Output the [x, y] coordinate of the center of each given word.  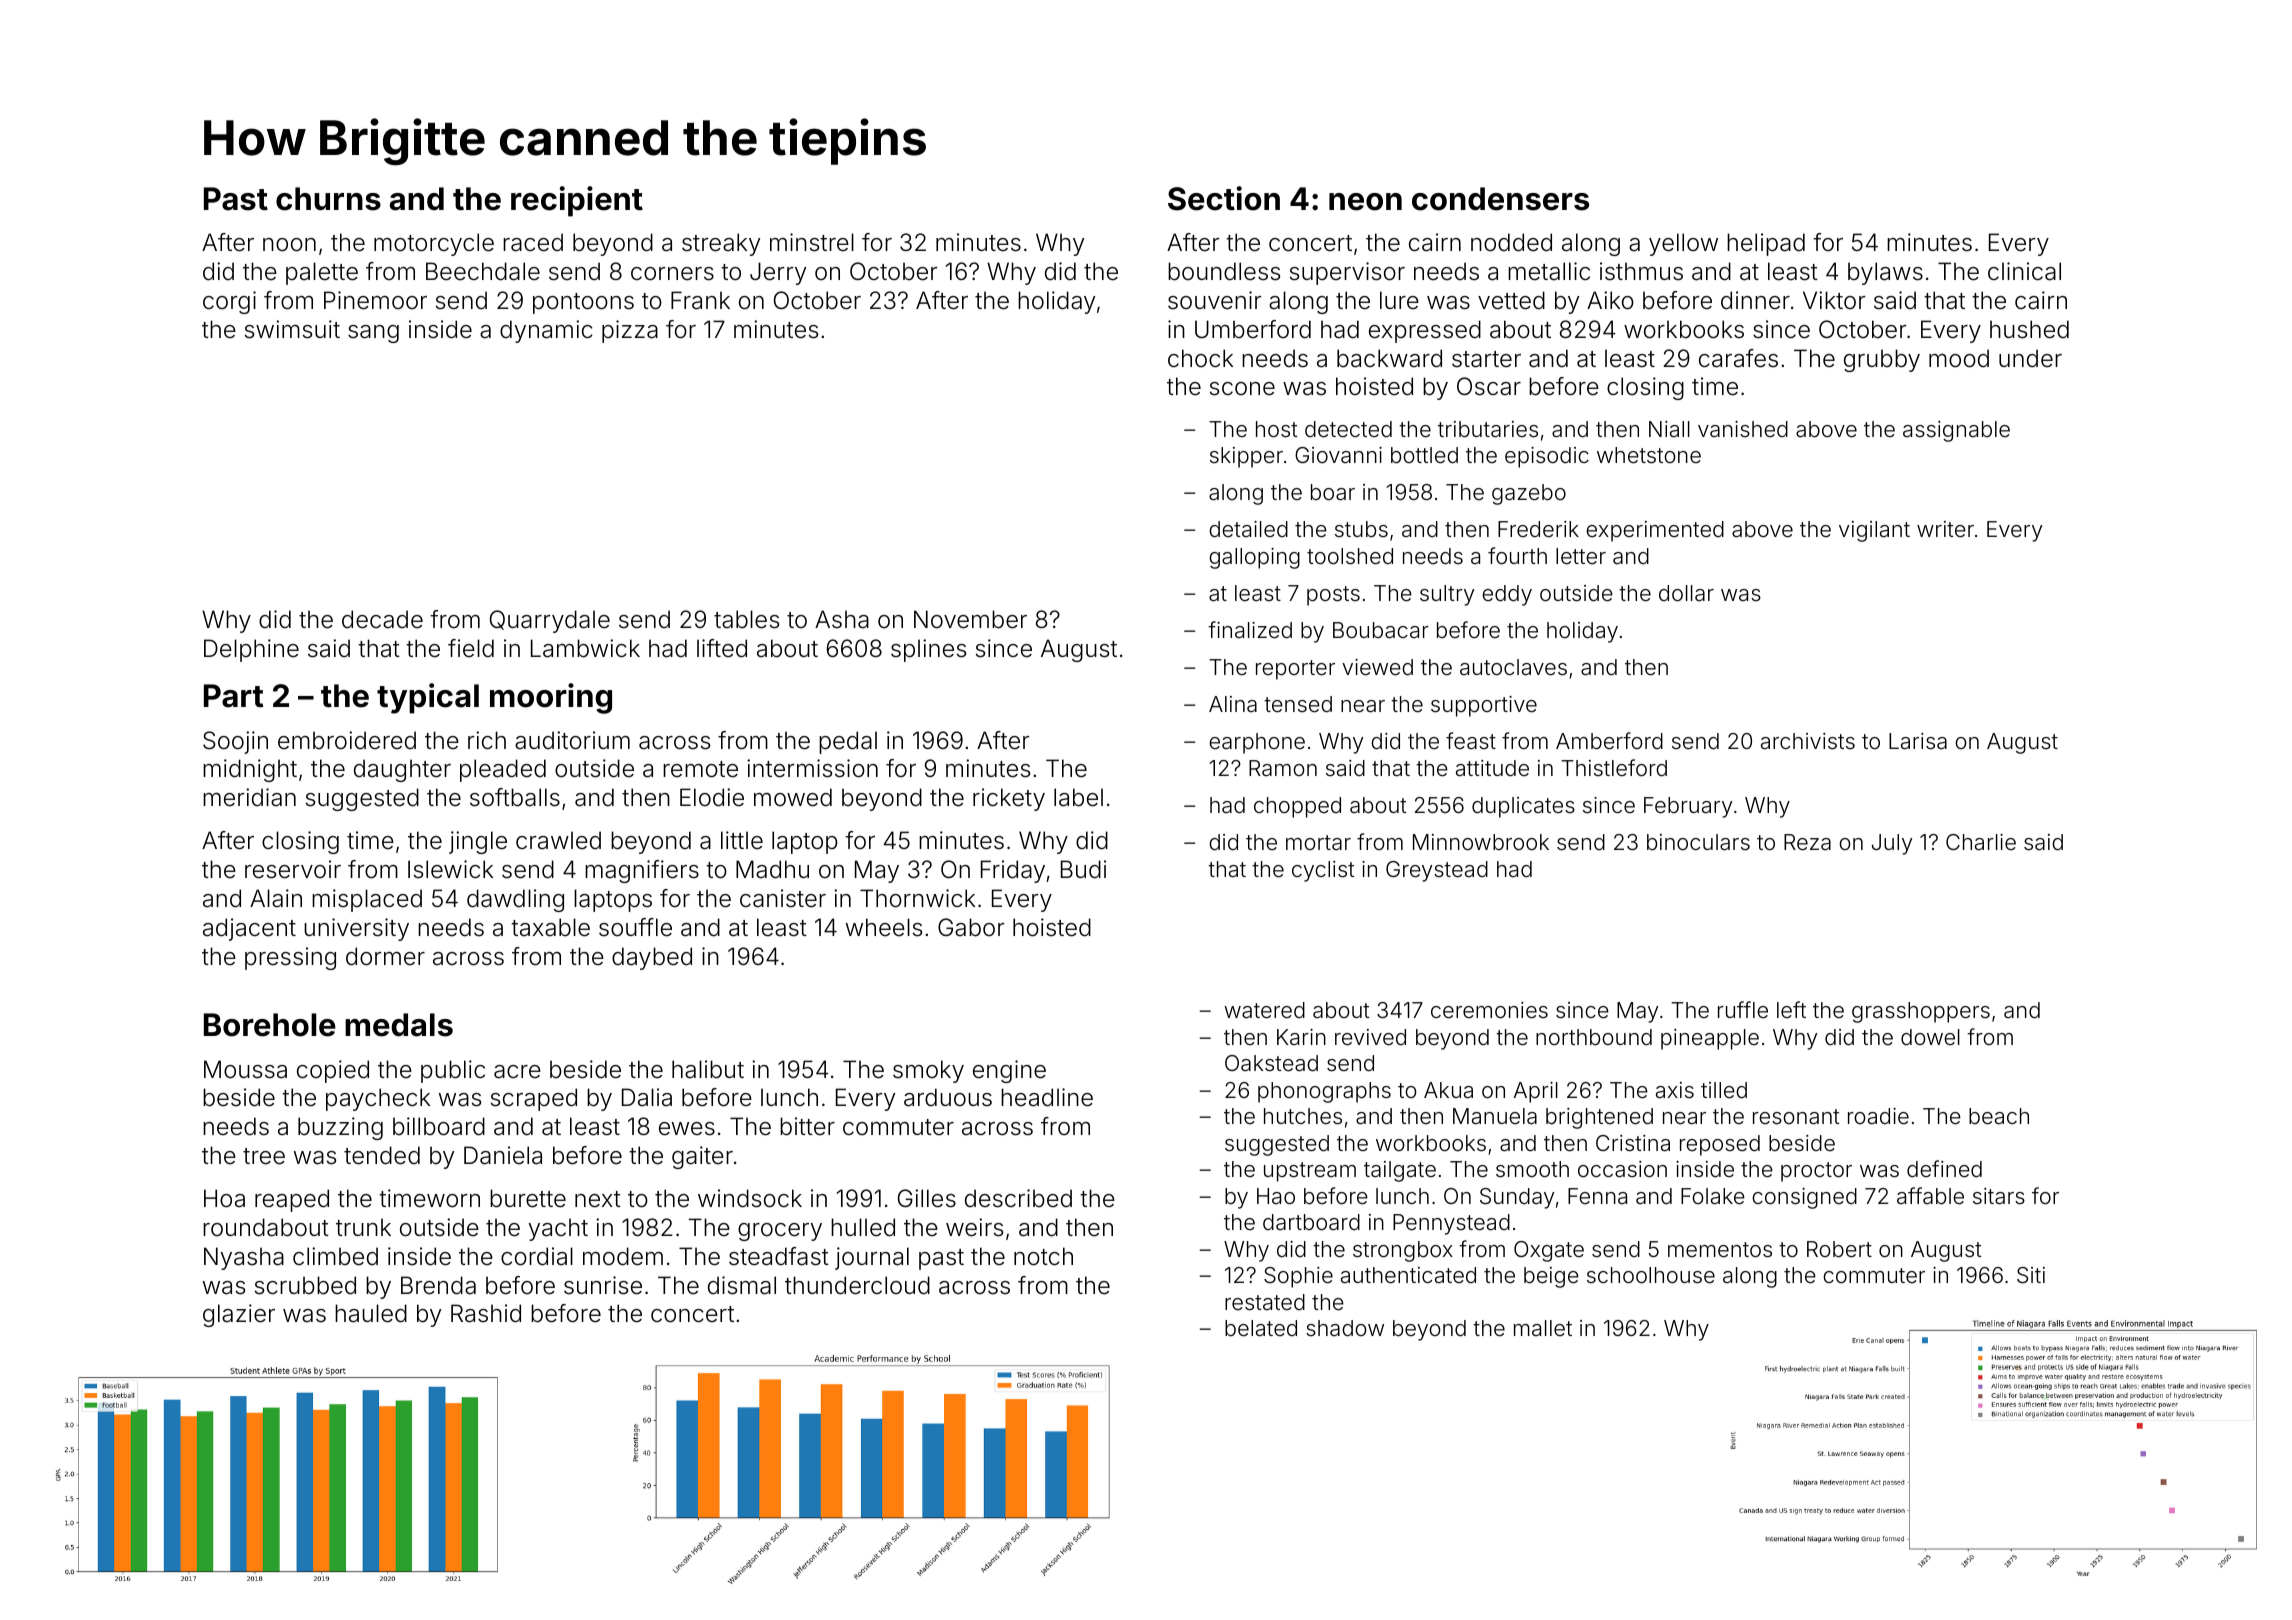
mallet [1543, 1328]
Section [1224, 198]
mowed [793, 797]
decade [382, 619]
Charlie [1981, 842]
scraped [534, 1099]
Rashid [486, 1313]
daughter [402, 770]
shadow [1345, 1328]
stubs [1361, 529]
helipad [1766, 244]
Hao [1276, 1196]
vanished [1743, 429]
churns [328, 199]
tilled [1724, 1090]
